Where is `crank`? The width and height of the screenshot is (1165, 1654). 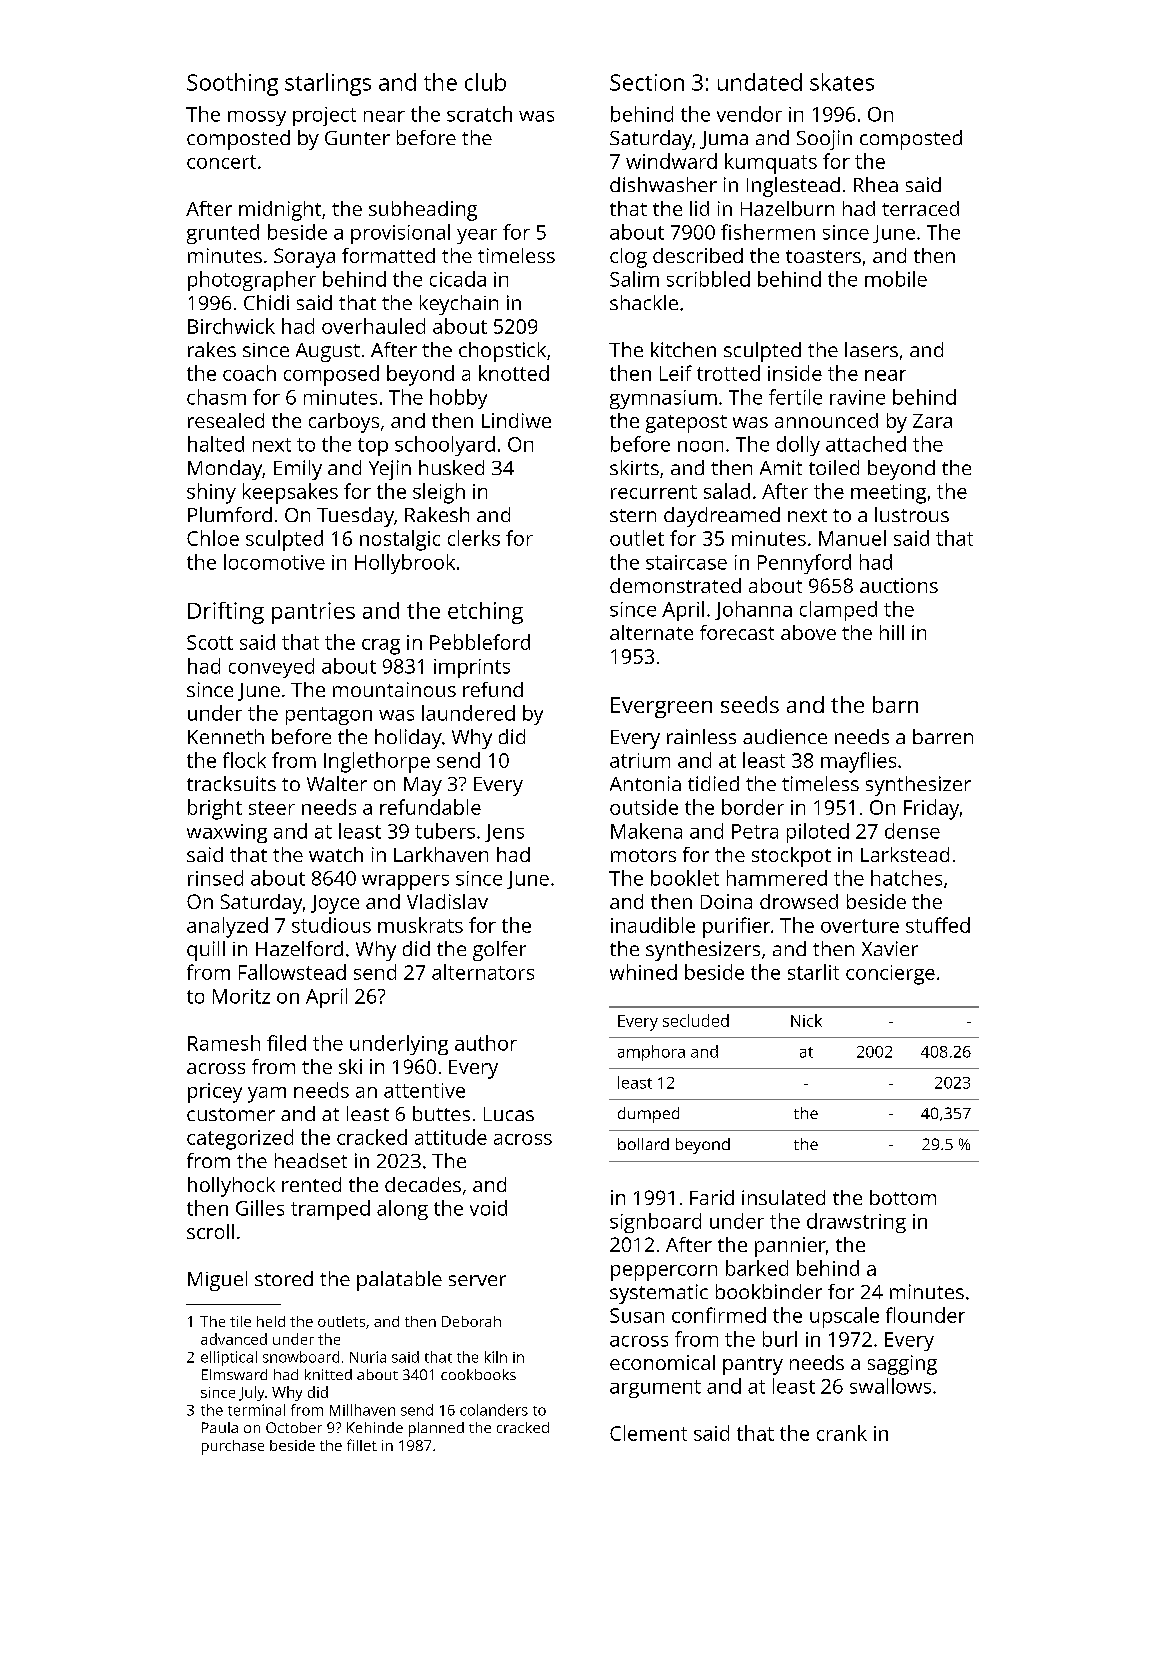 crank is located at coordinates (842, 1433).
